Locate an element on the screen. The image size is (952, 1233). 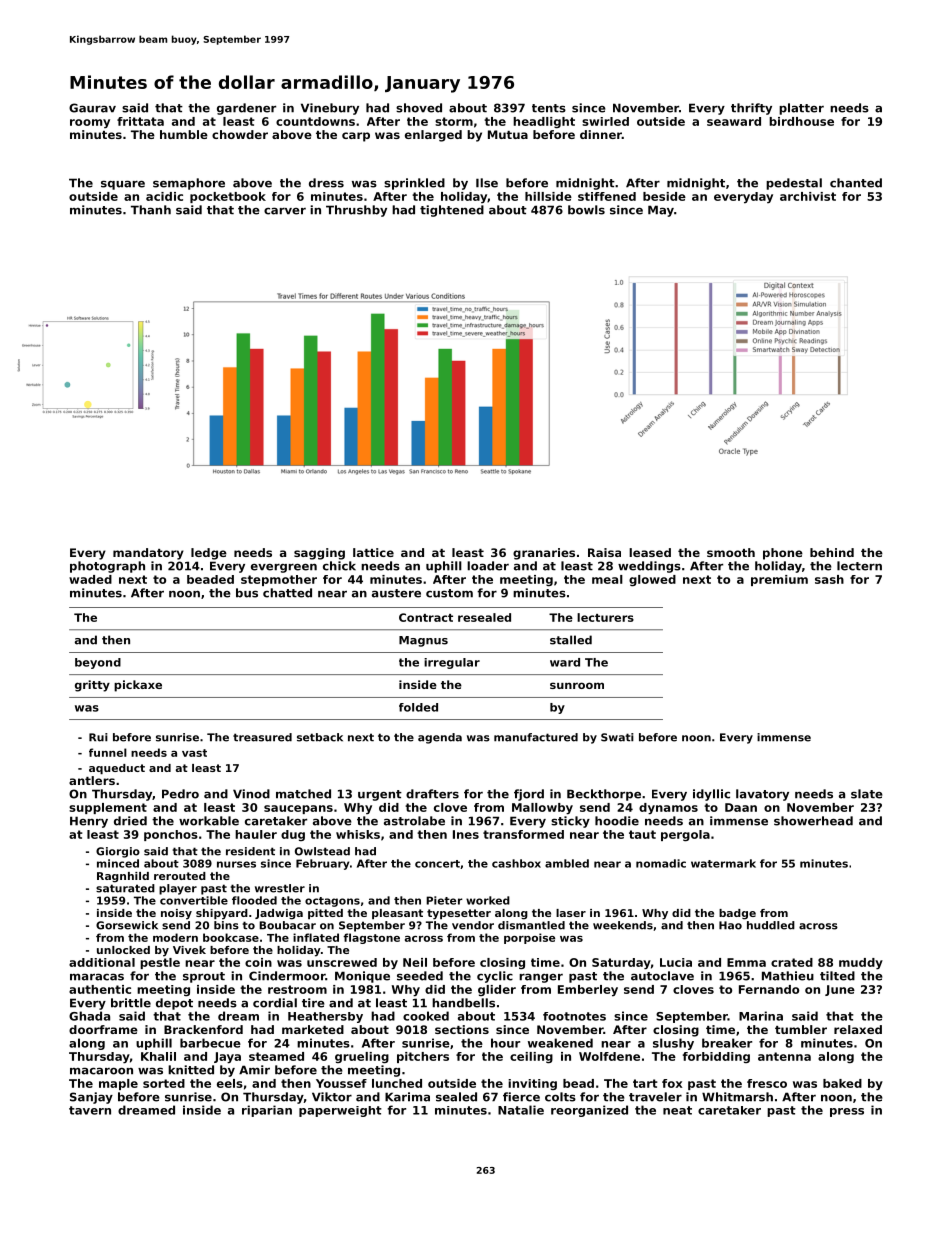
lattice is located at coordinates (373, 552).
